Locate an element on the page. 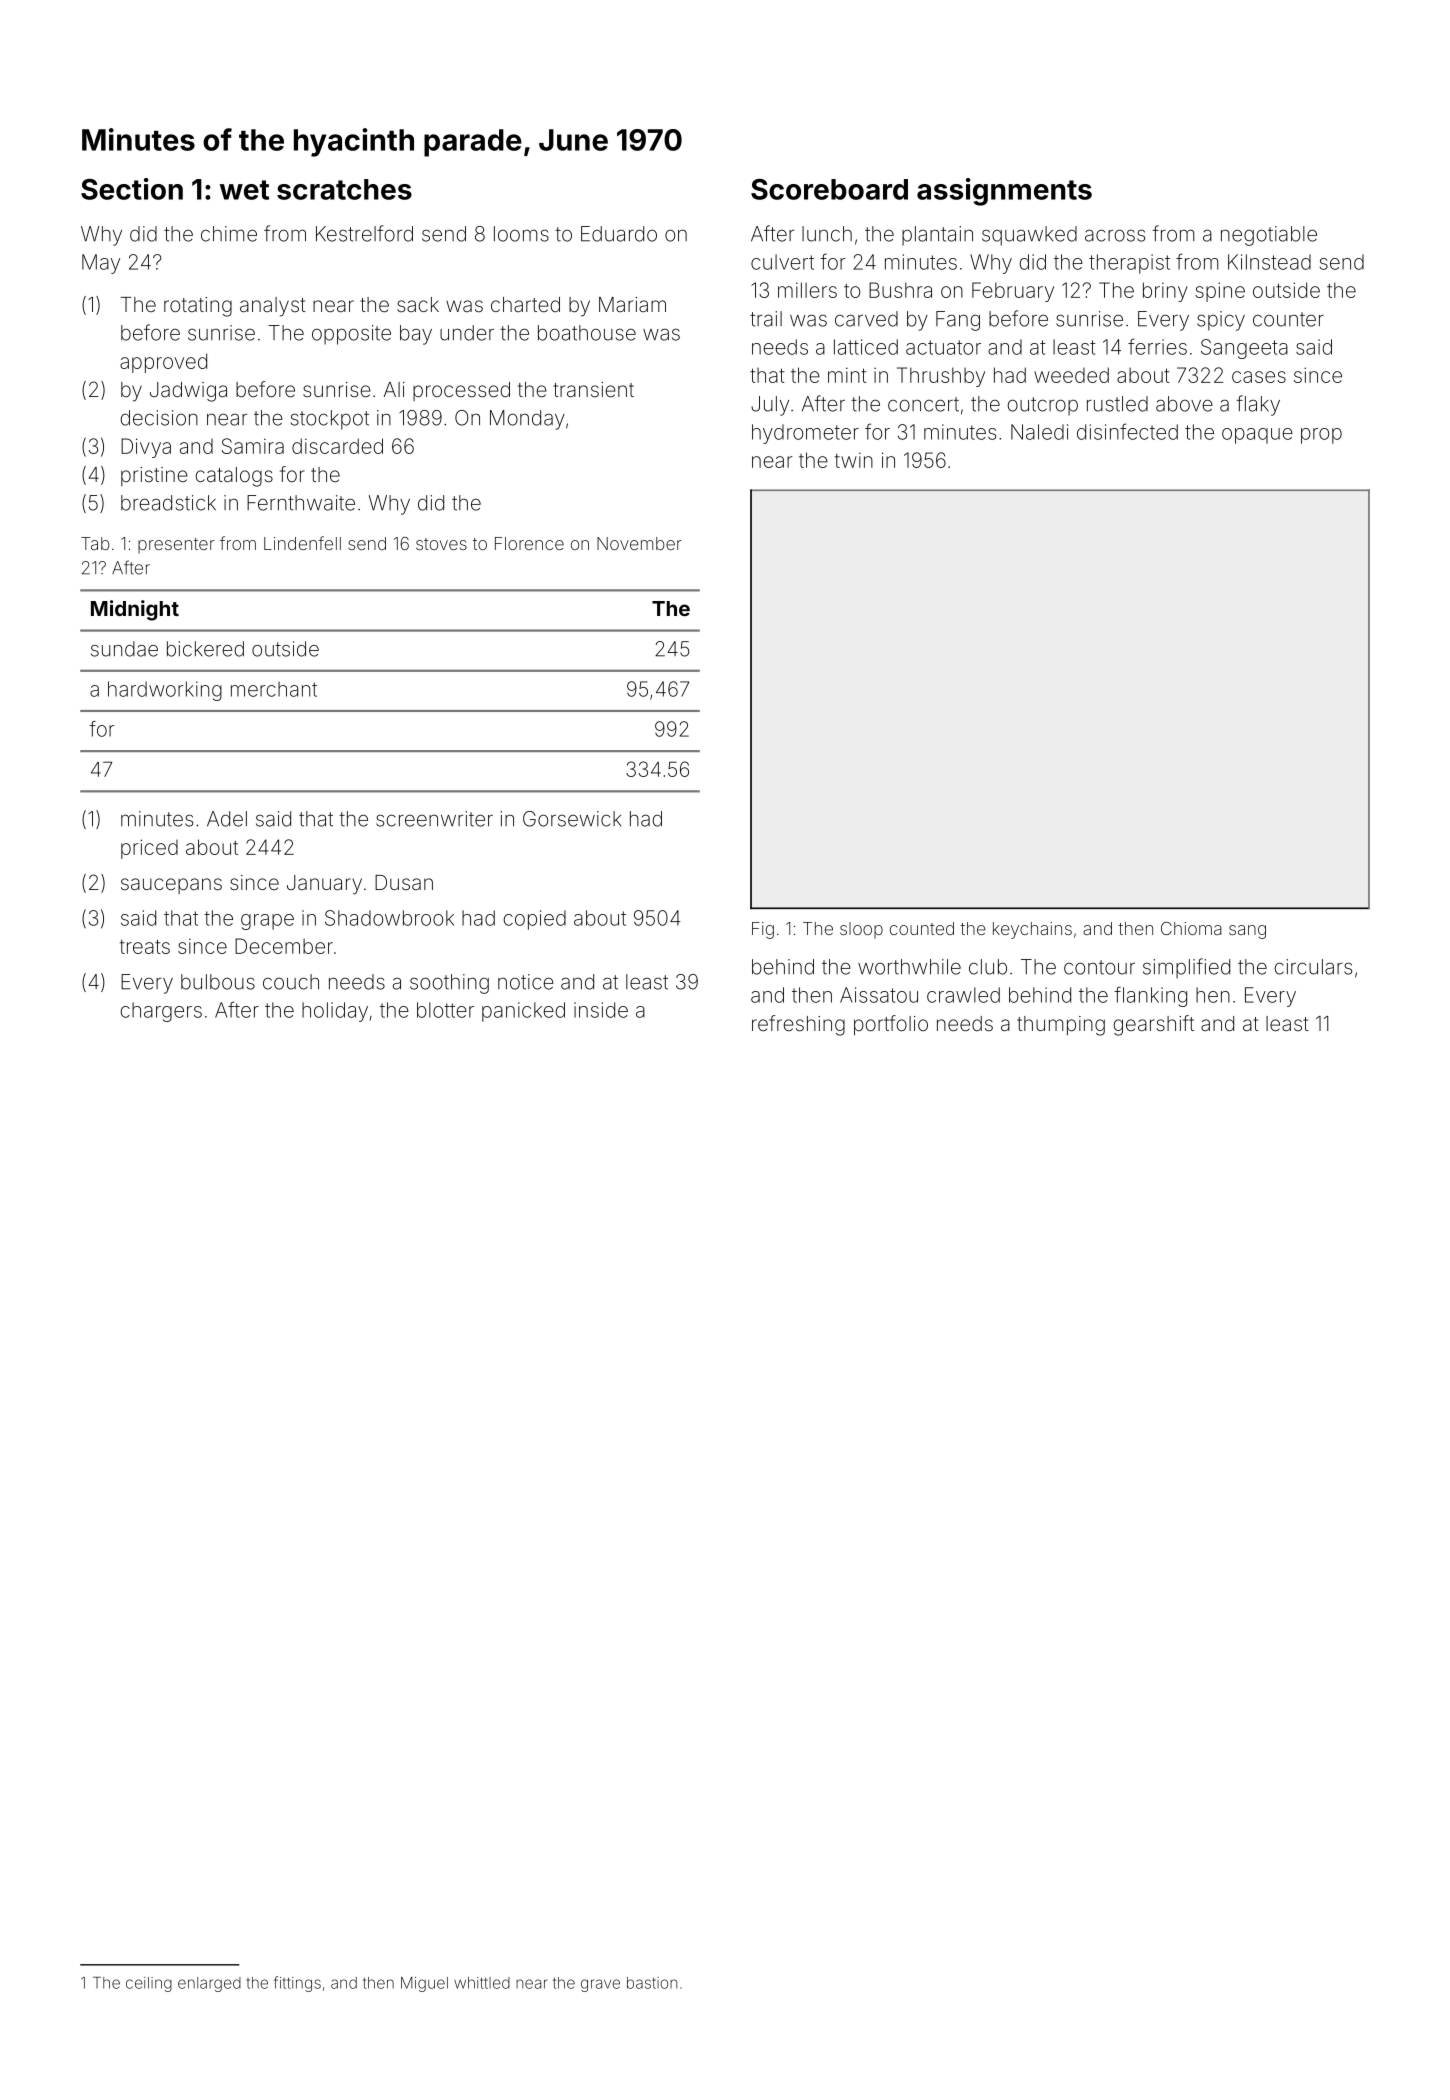 This image has height=2100, width=1450. bastion is located at coordinates (652, 1983).
